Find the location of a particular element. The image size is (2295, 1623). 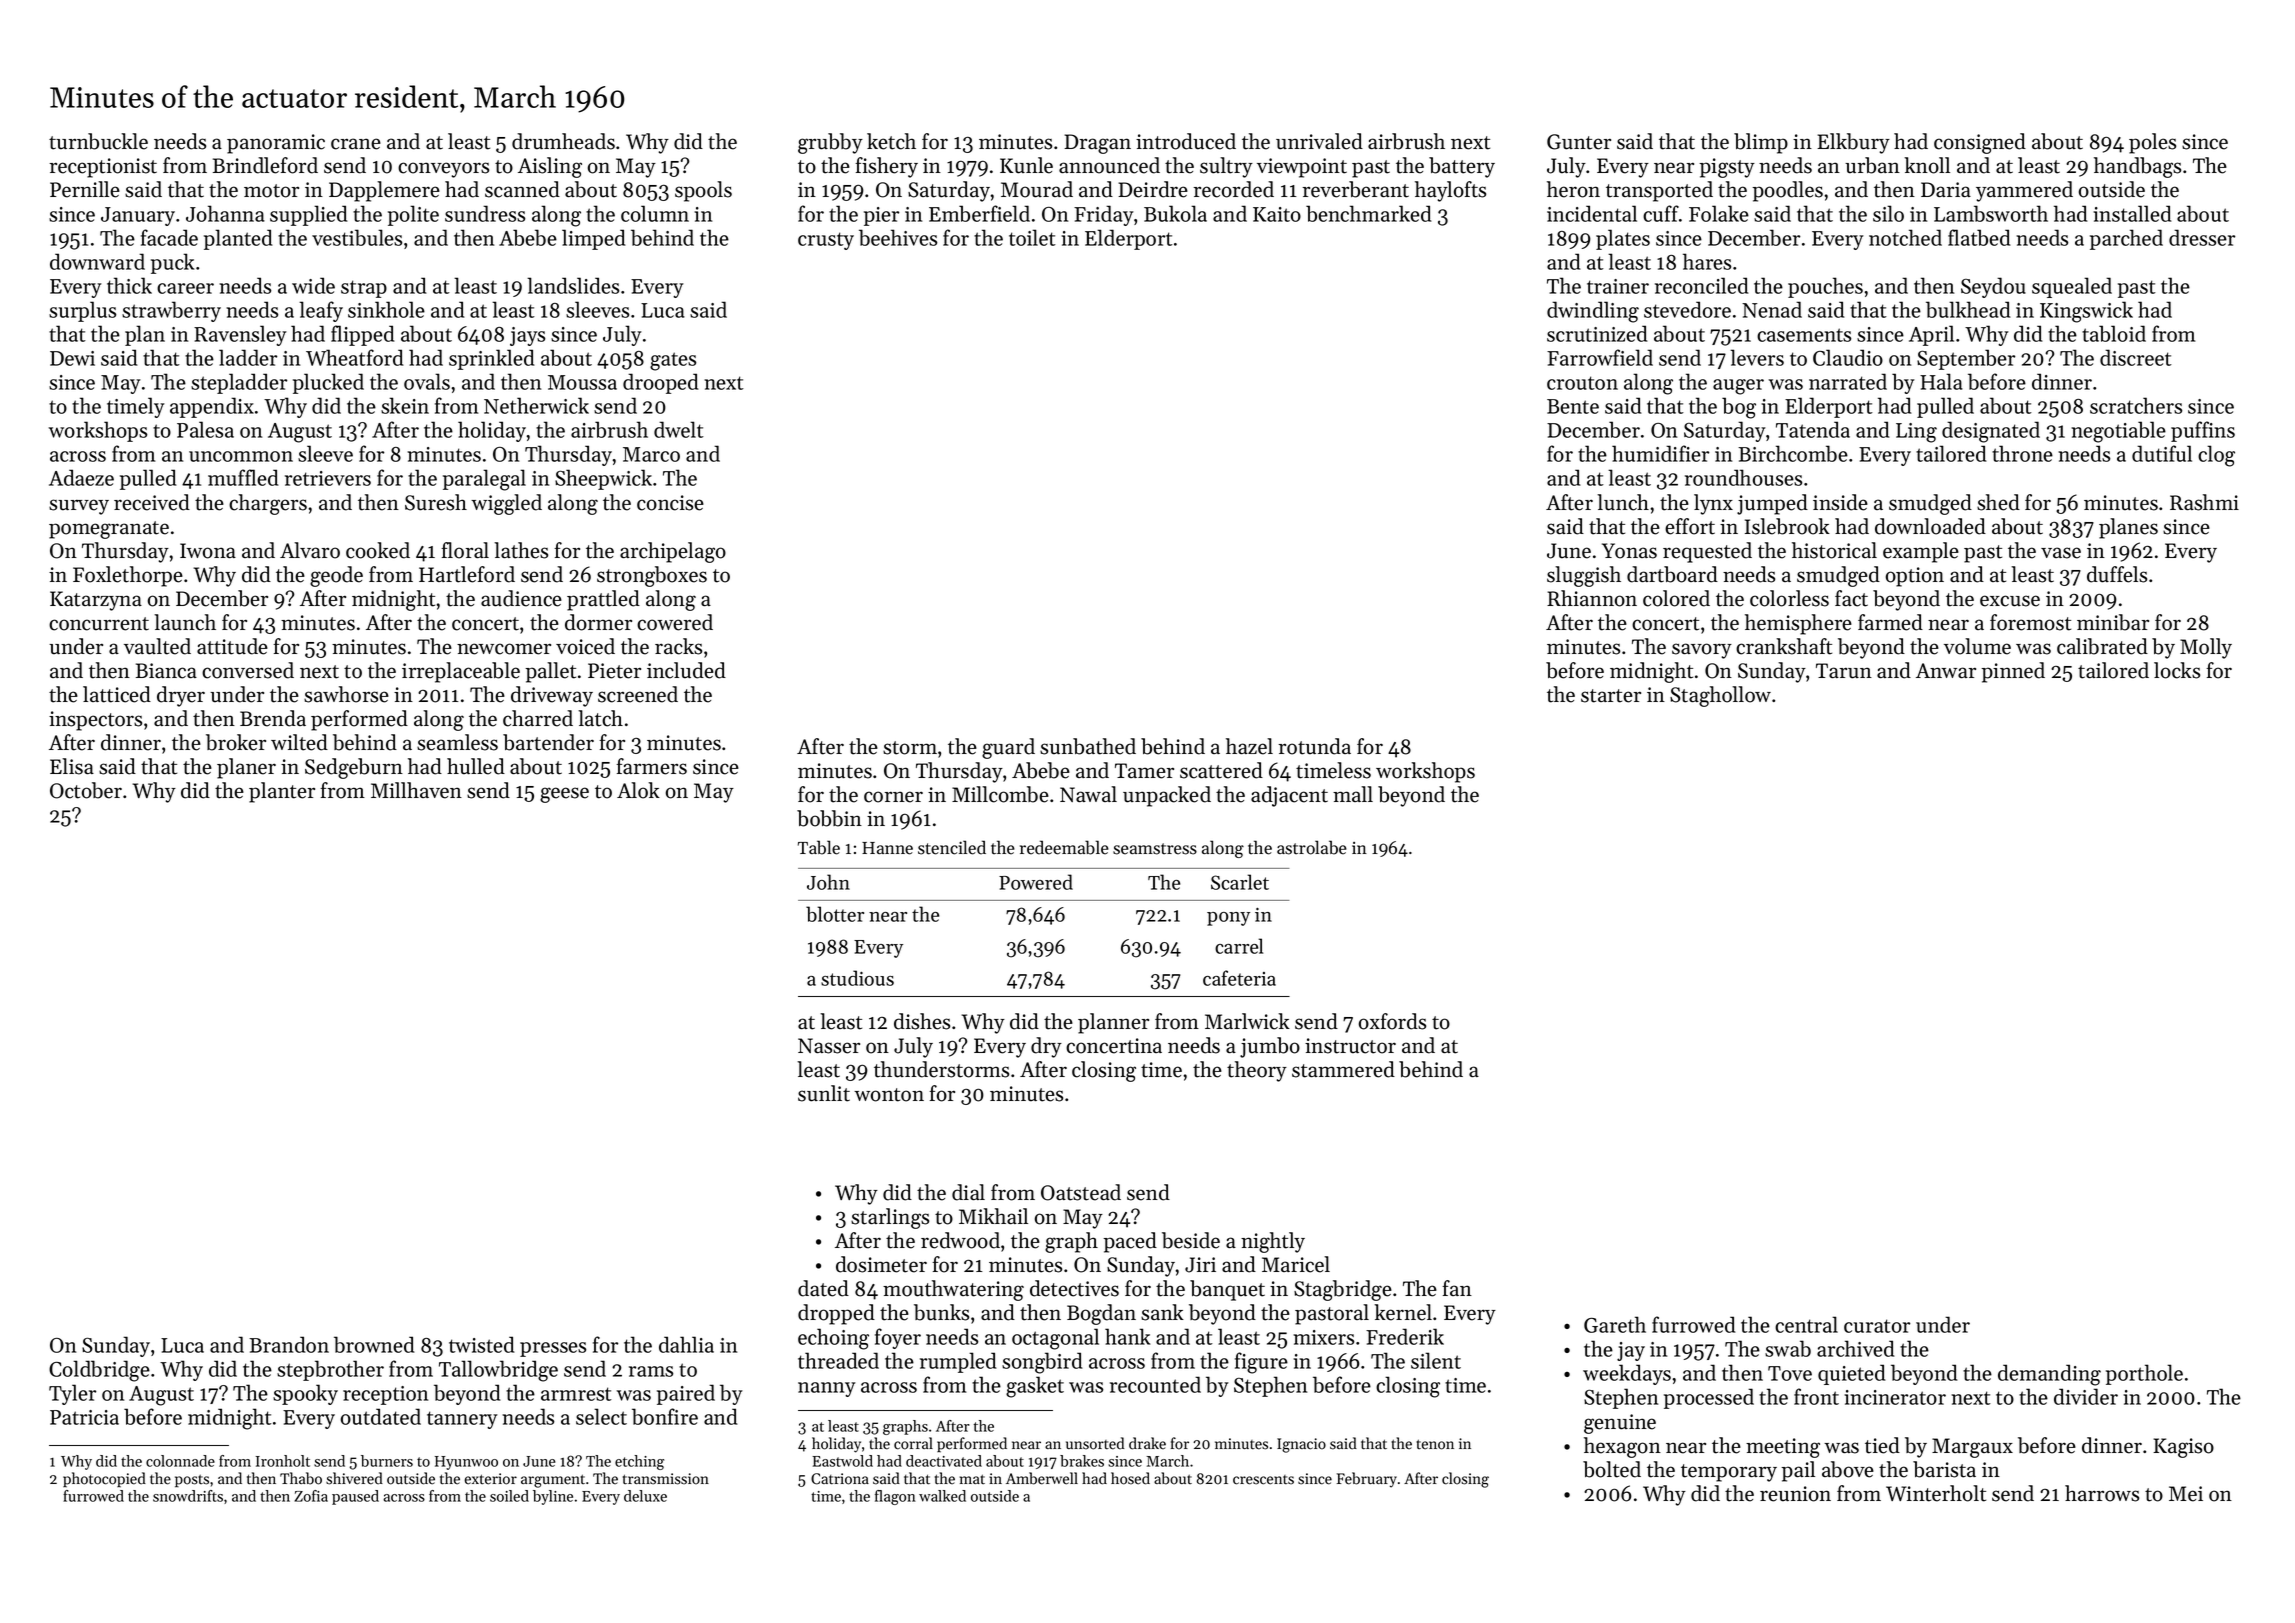

Kaito is located at coordinates (1277, 214).
